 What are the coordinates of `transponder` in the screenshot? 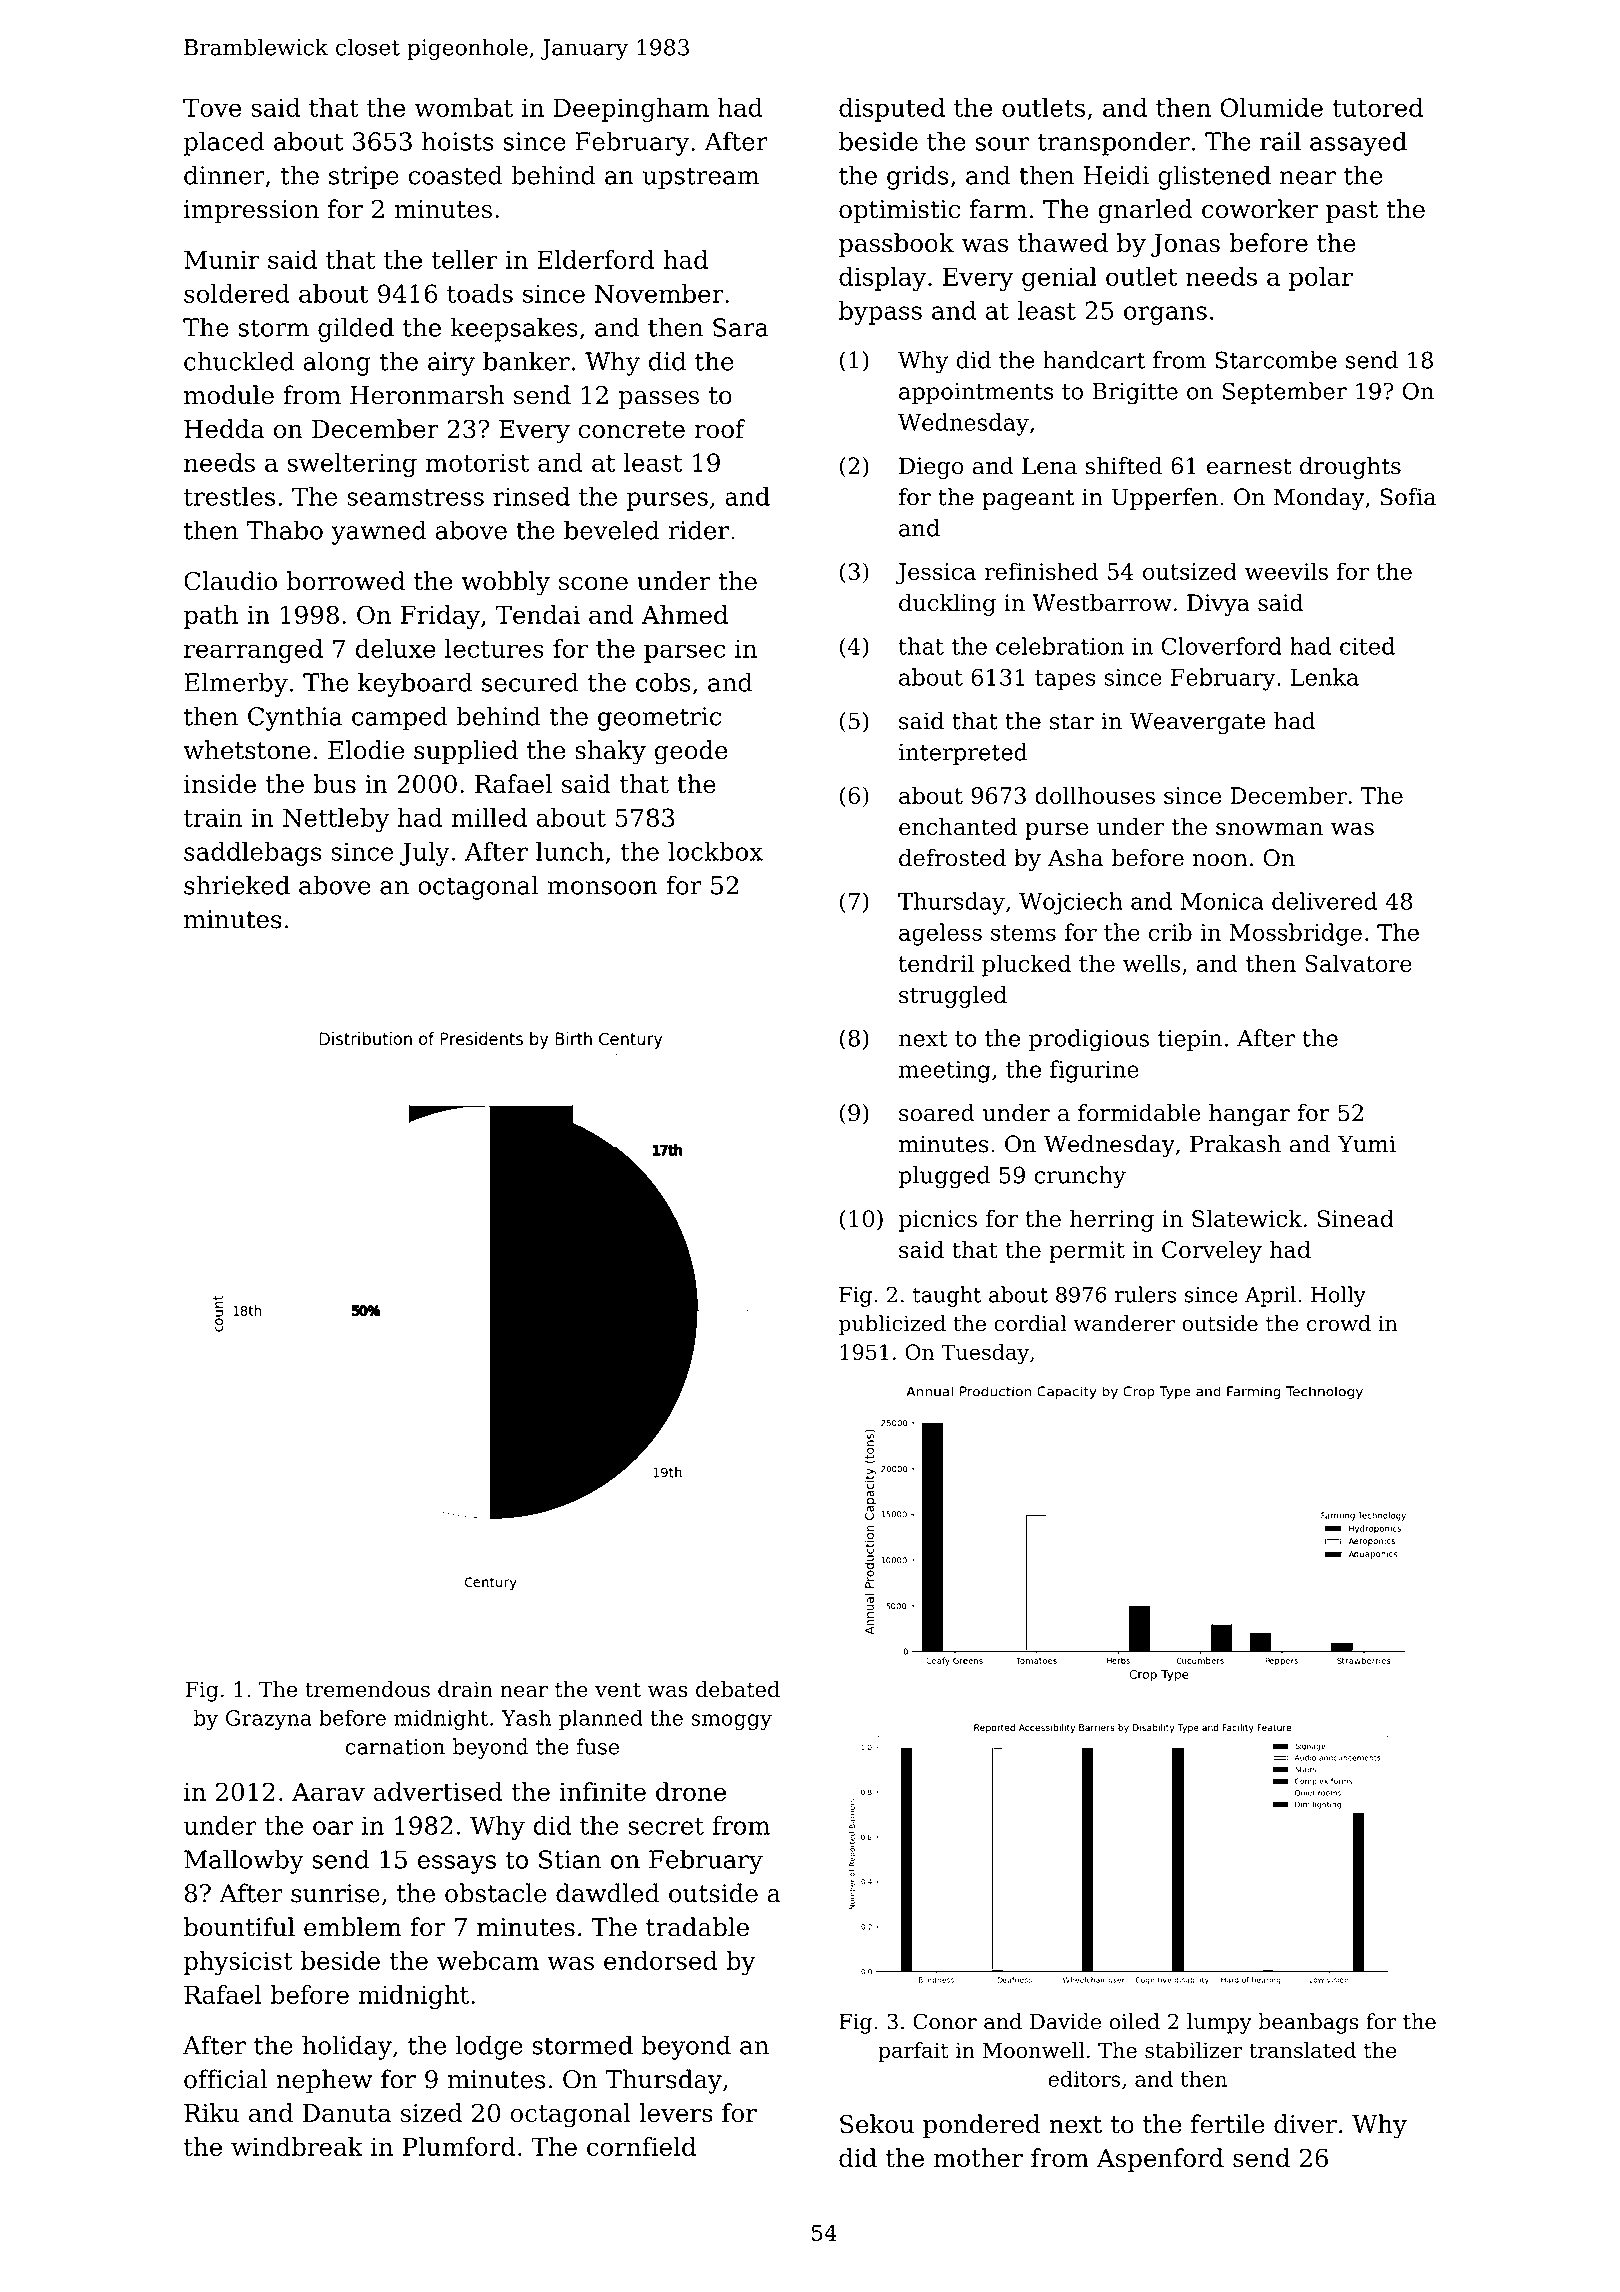 It's located at (1113, 143).
